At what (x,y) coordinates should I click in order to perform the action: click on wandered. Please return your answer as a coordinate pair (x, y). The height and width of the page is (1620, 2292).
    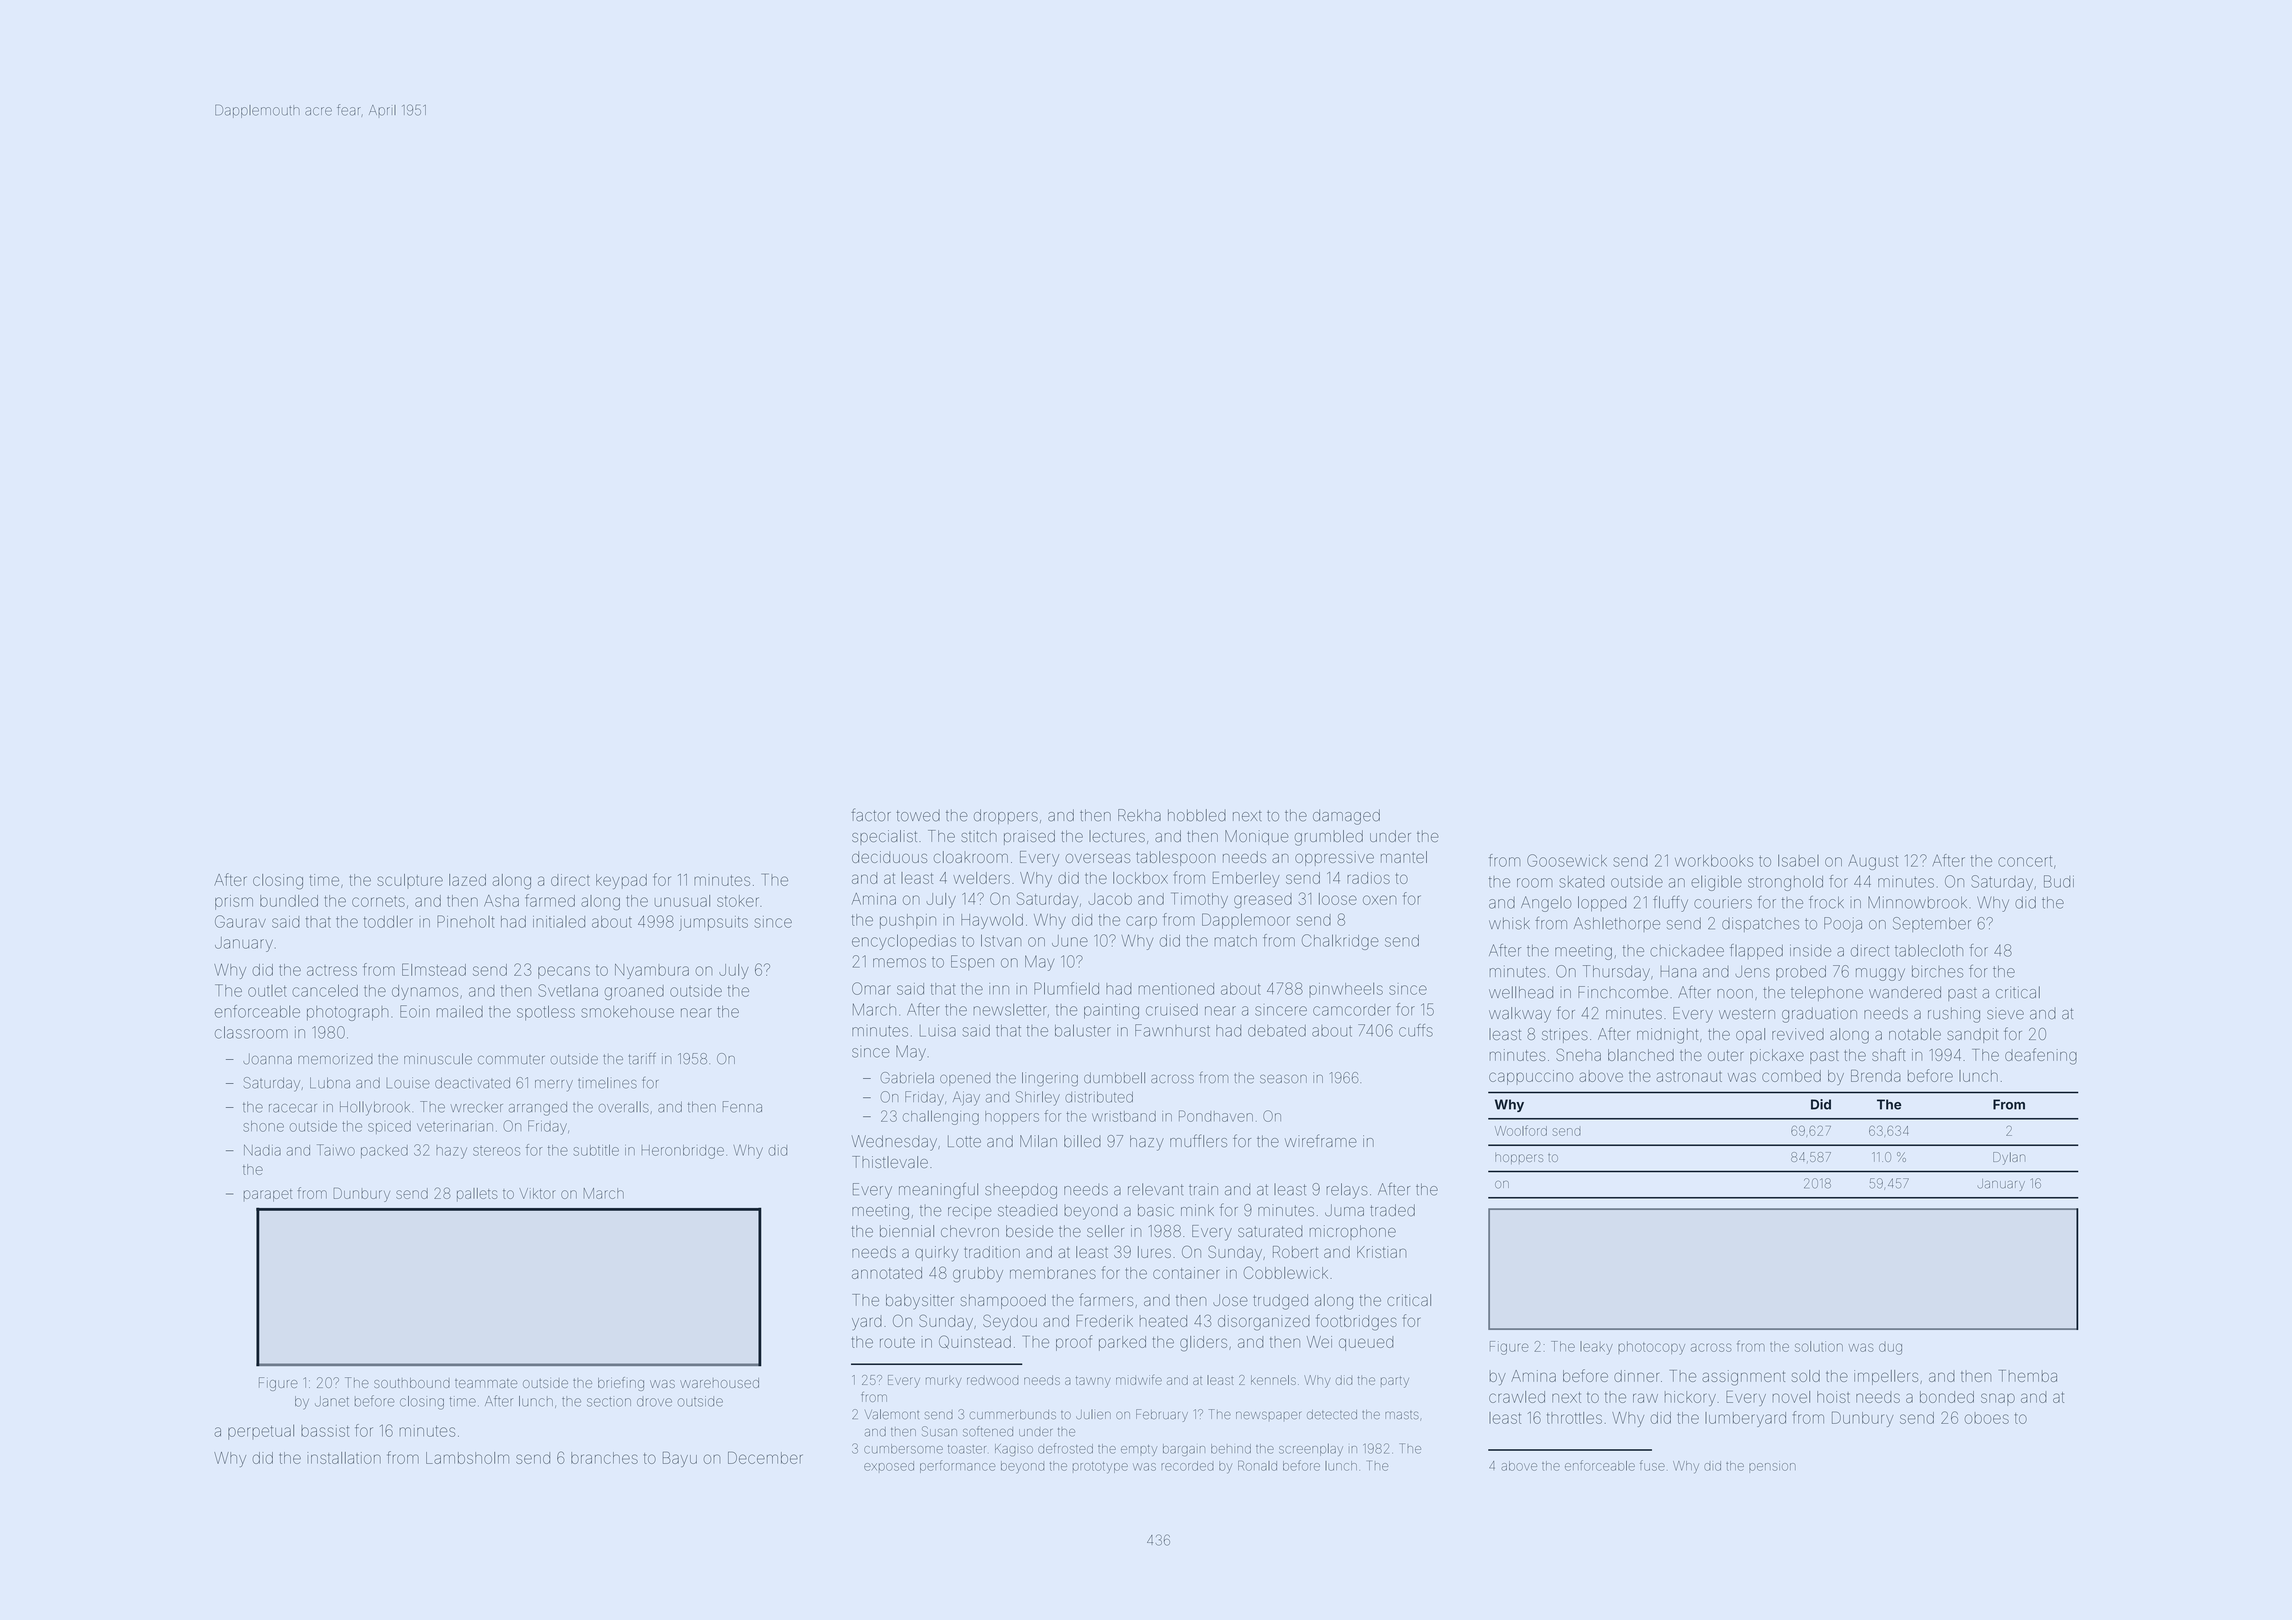
    Looking at the image, I should click on (1905, 992).
